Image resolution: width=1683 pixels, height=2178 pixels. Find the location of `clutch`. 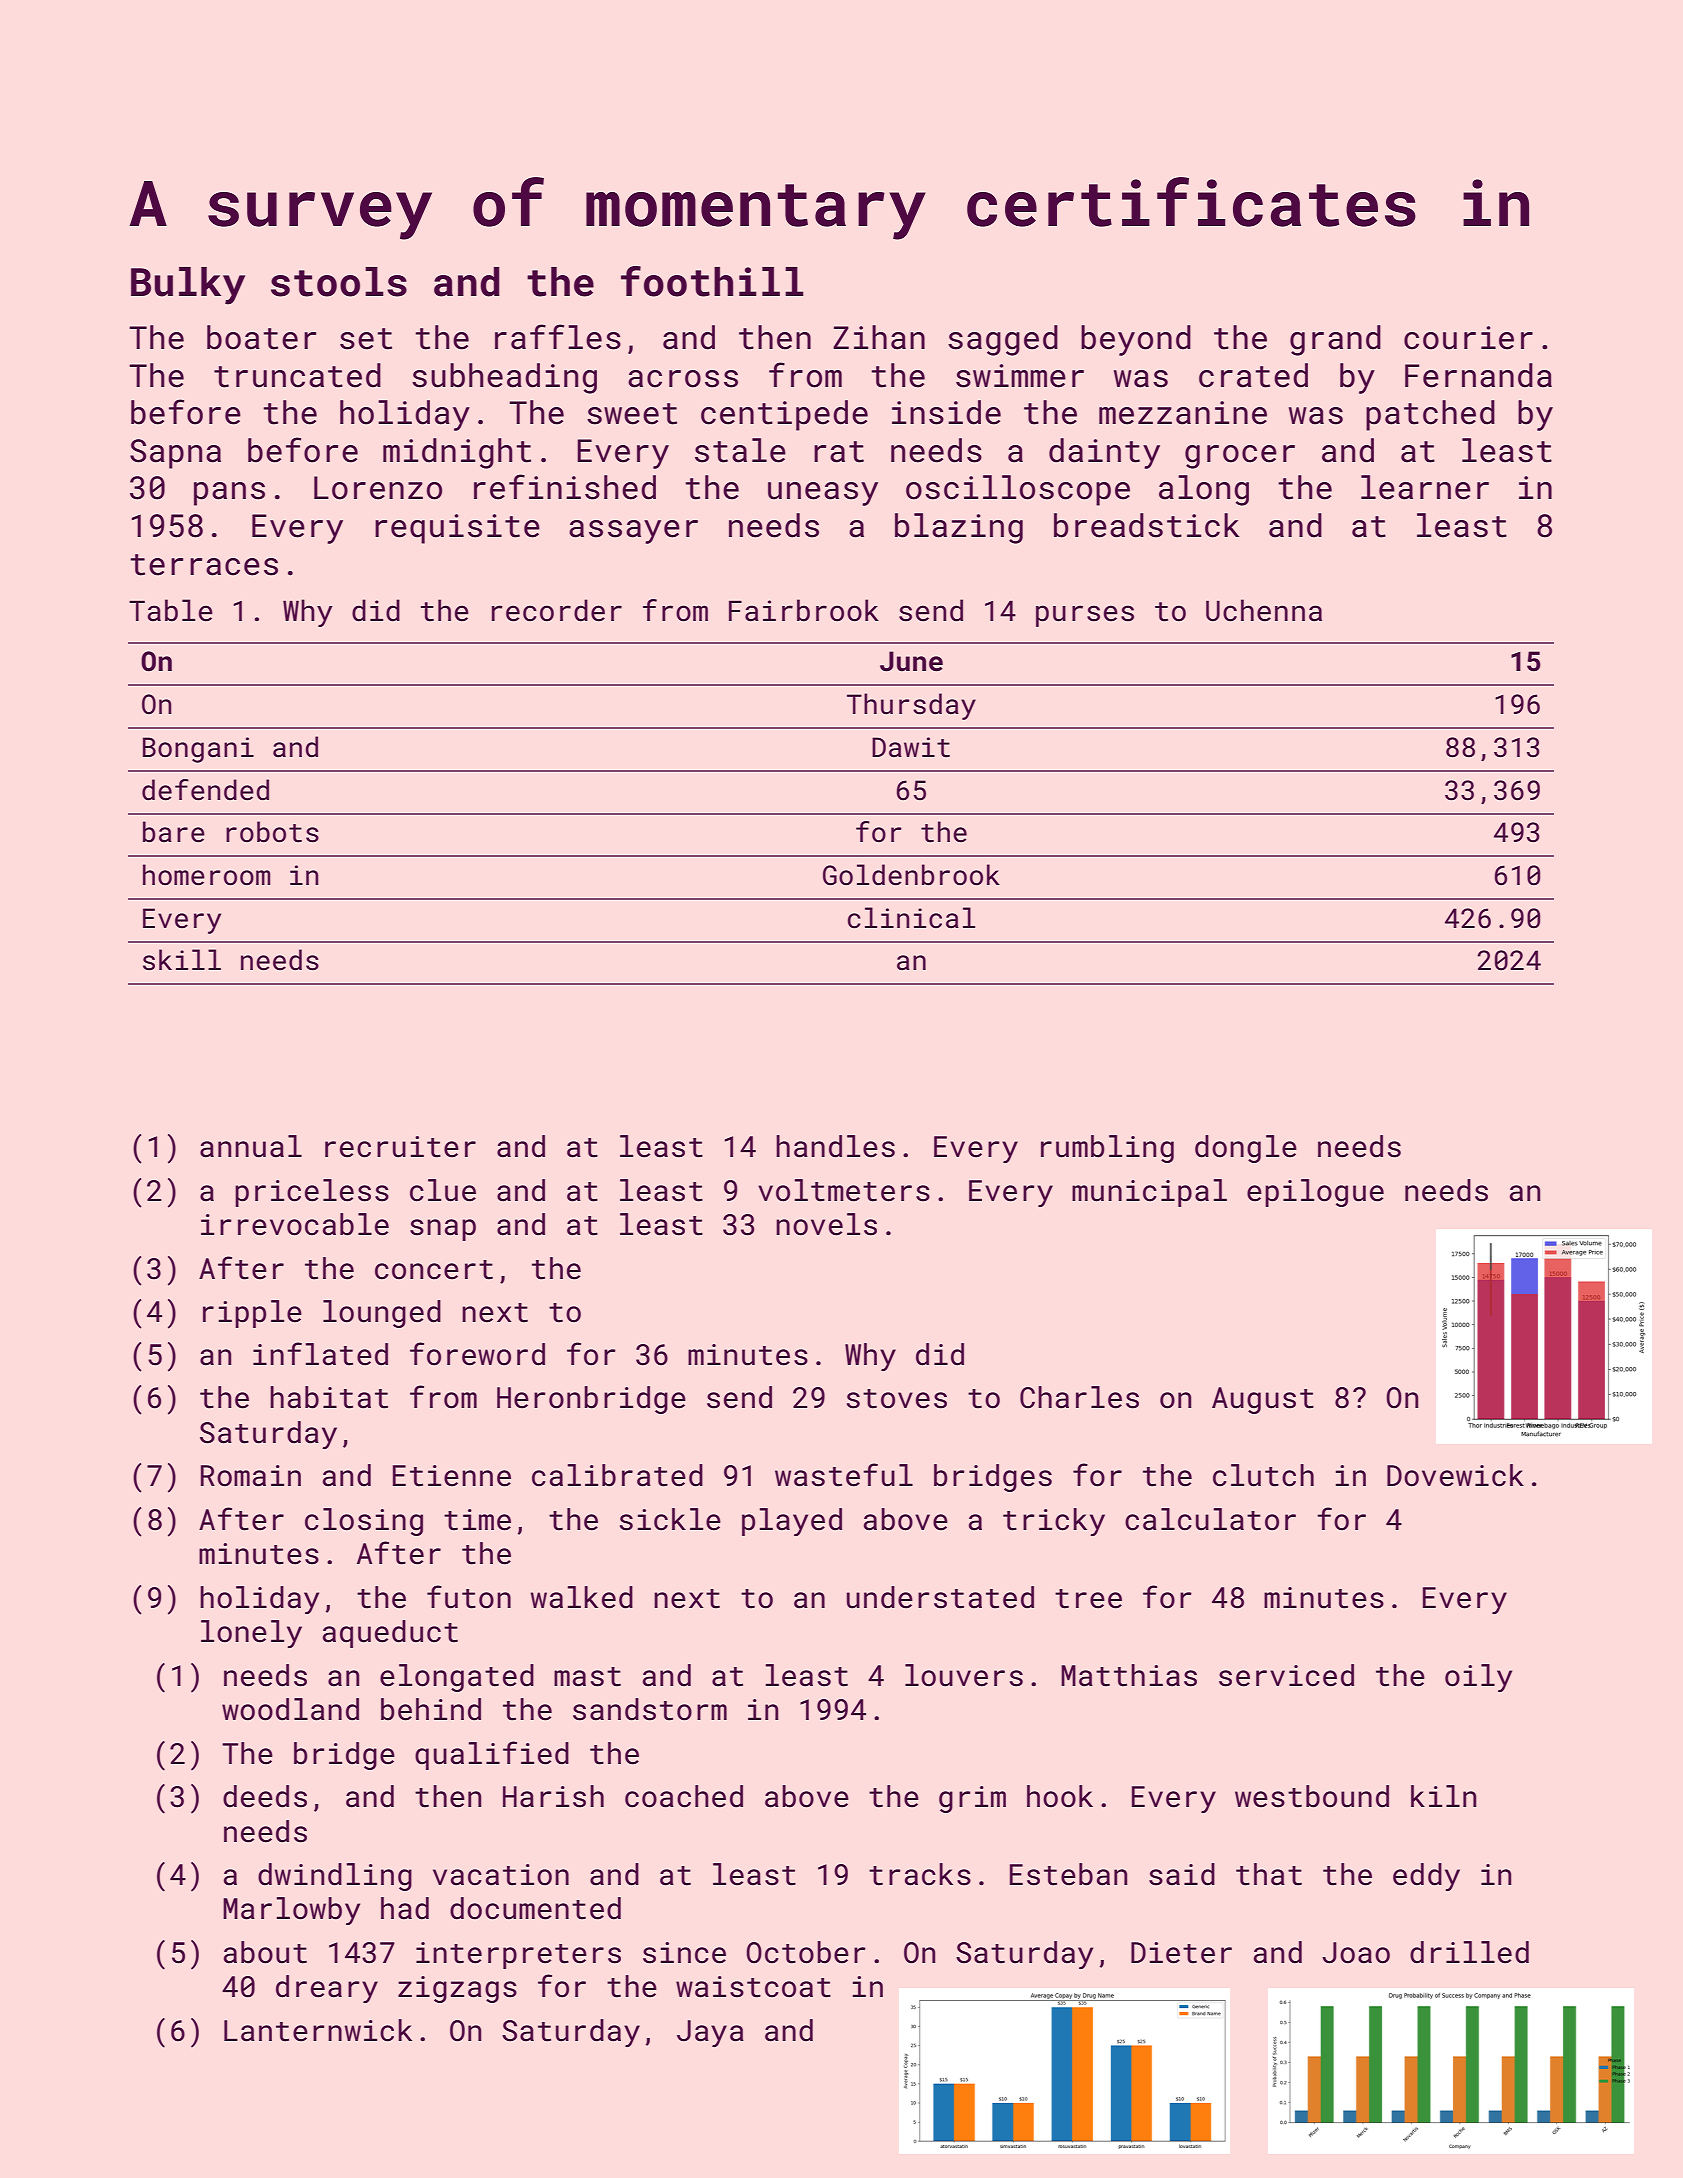

clutch is located at coordinates (1263, 1475).
